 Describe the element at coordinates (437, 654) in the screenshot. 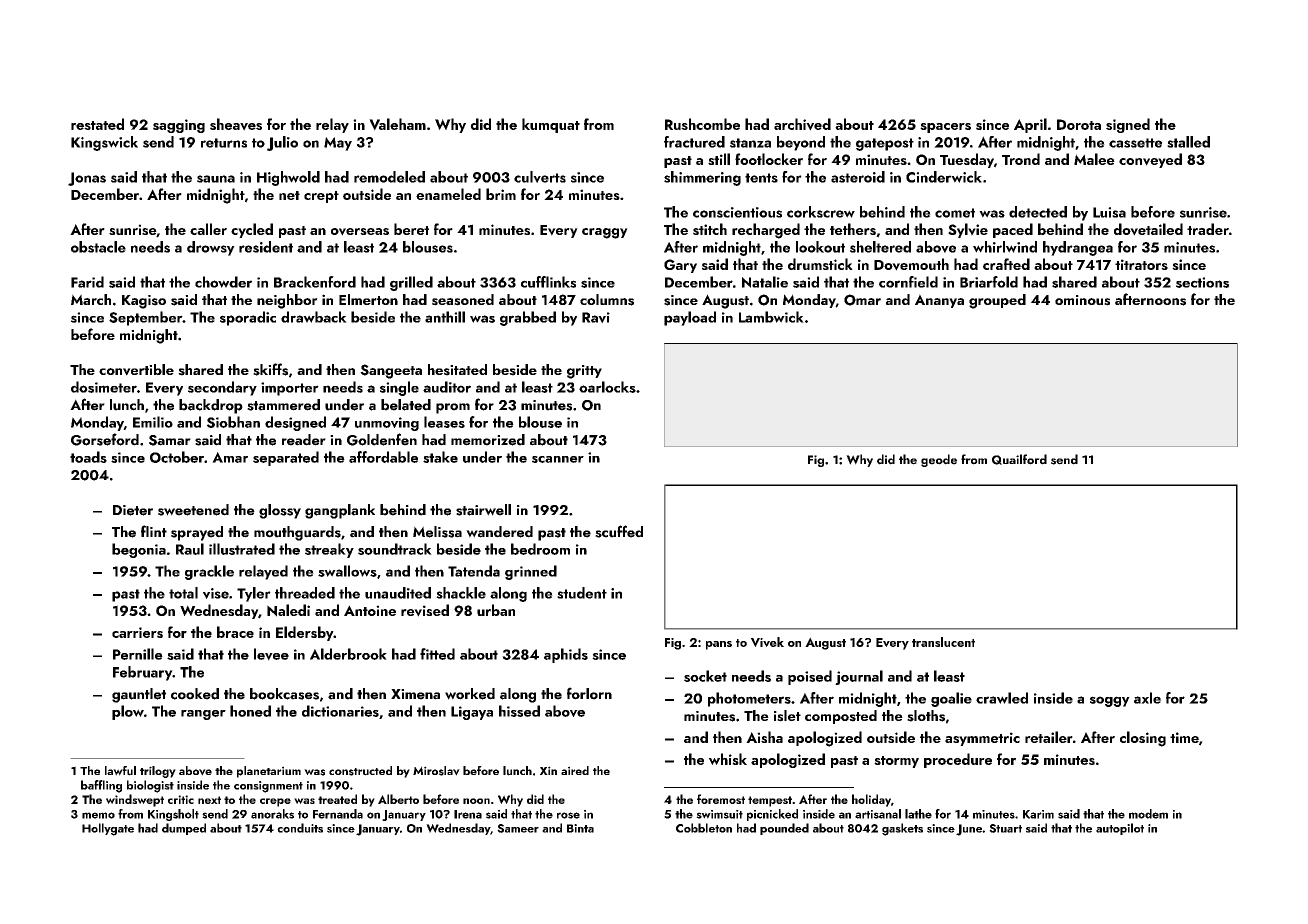

I see `fitted` at that location.
